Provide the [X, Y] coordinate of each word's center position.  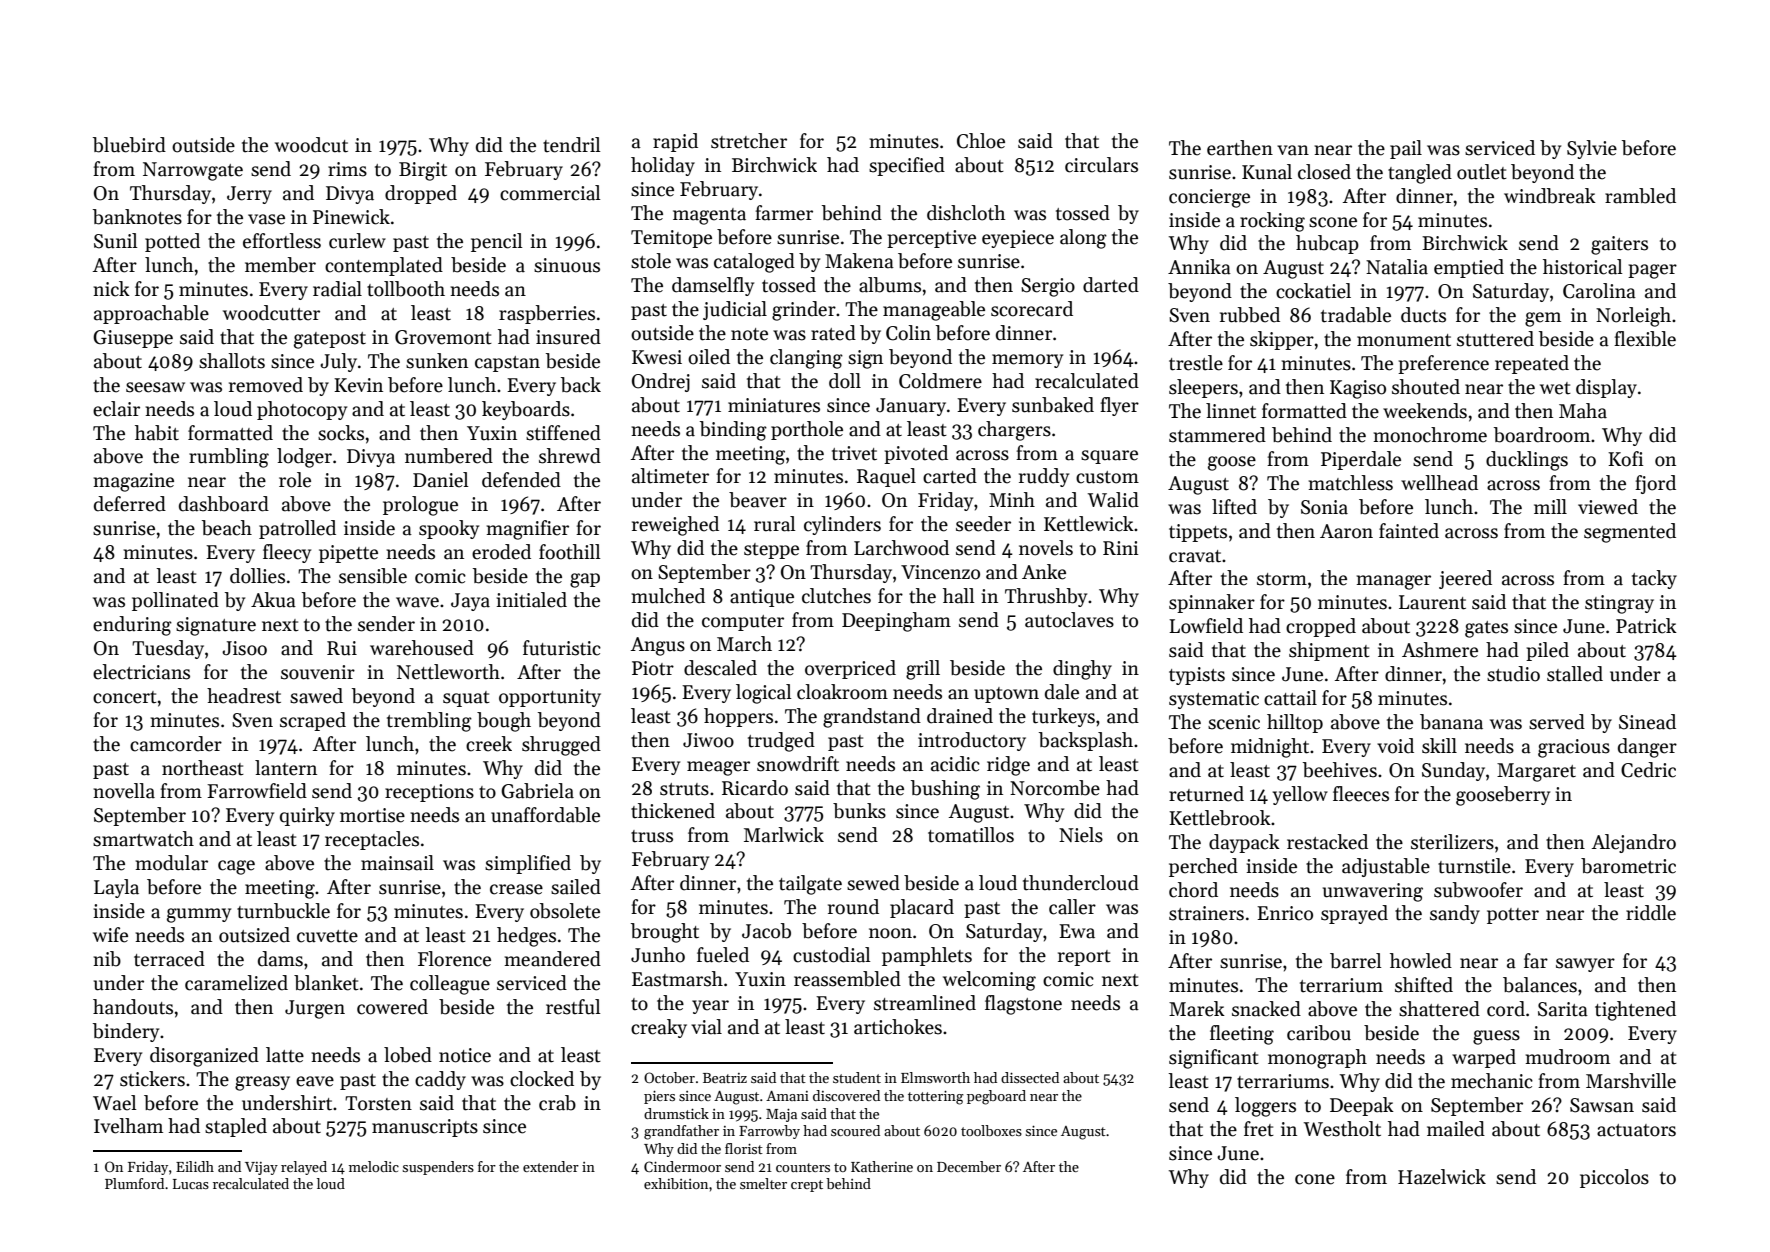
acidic [955, 764]
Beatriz [725, 1078]
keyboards [526, 410]
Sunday [1453, 771]
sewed [873, 883]
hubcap [1327, 244]
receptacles [372, 840]
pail [1406, 149]
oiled [709, 357]
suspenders [438, 1168]
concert [125, 697]
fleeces [1361, 794]
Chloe [981, 141]
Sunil [116, 241]
